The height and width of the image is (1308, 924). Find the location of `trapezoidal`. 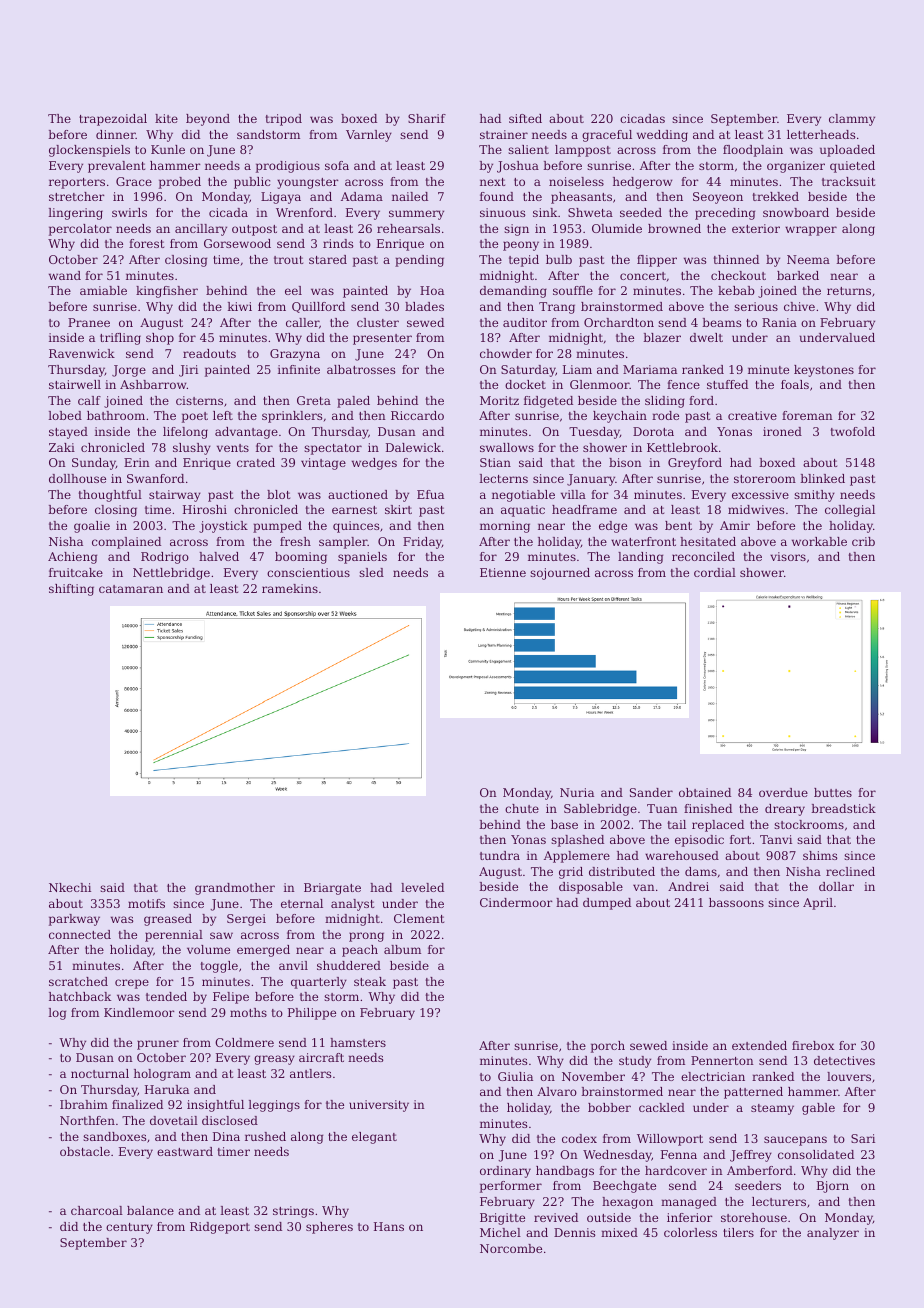

trapezoidal is located at coordinates (113, 120).
